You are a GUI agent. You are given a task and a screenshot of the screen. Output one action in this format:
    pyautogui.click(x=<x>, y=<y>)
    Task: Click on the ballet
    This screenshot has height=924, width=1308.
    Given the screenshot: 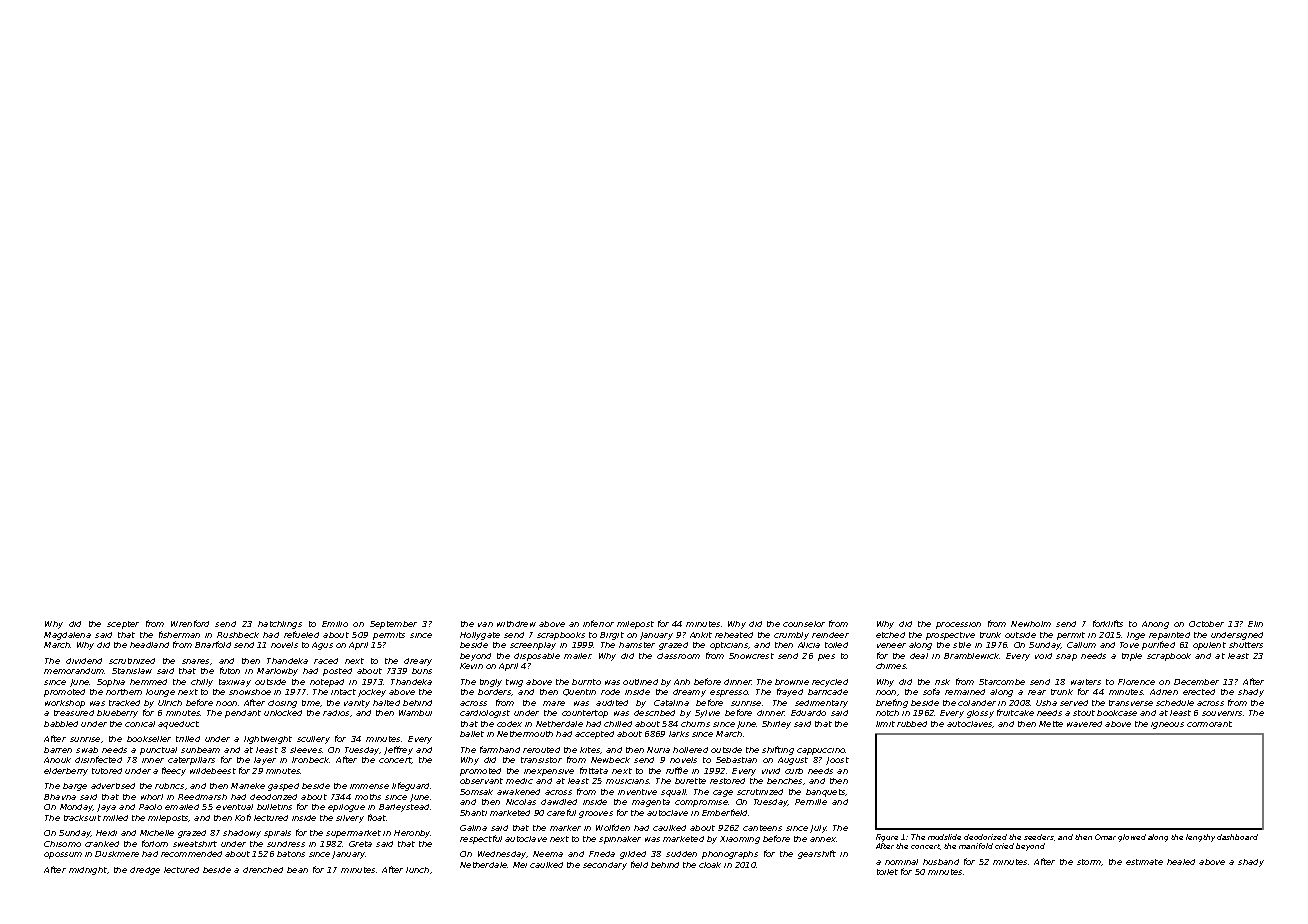 What is the action you would take?
    pyautogui.click(x=472, y=734)
